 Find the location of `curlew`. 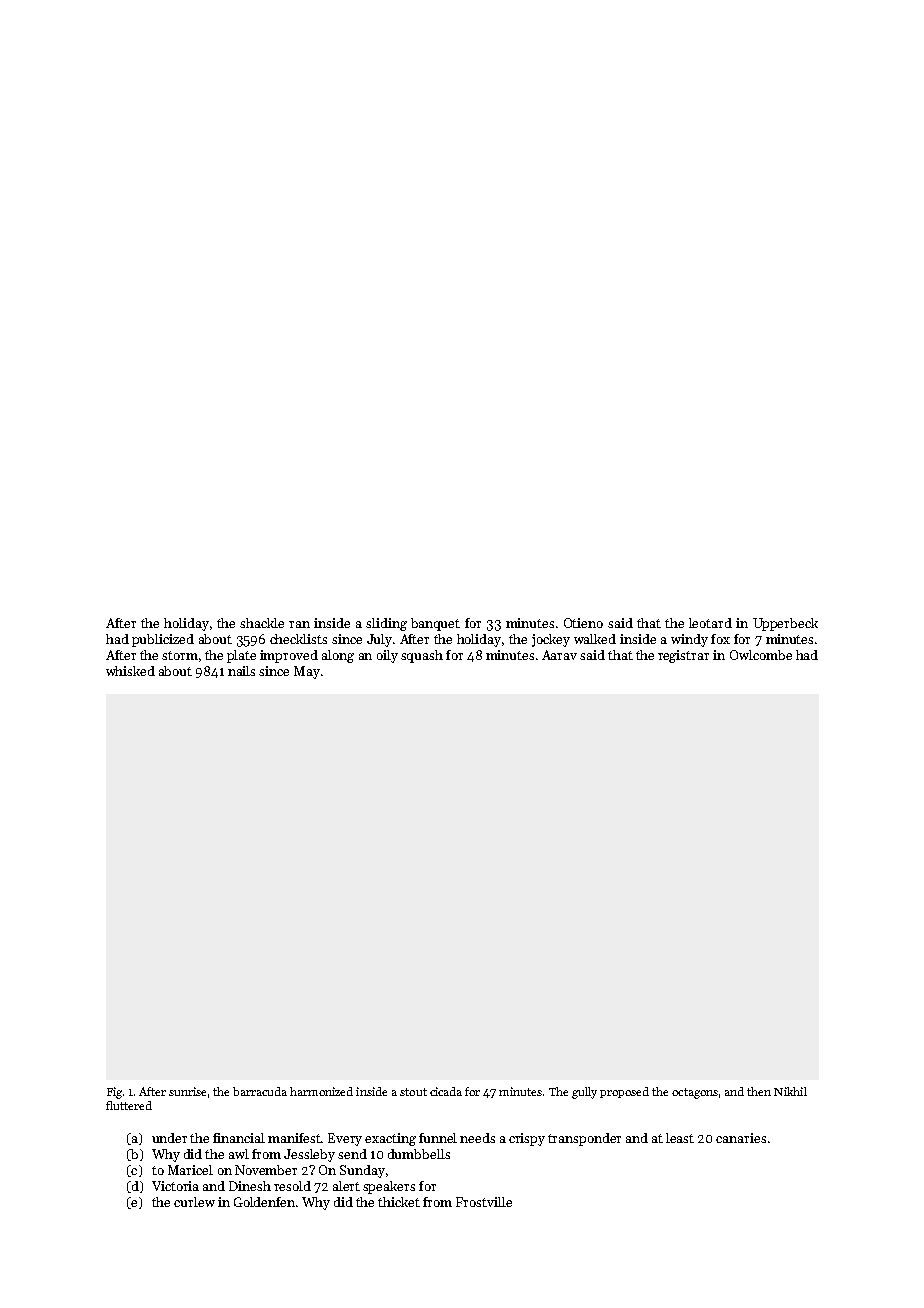

curlew is located at coordinates (194, 1202).
